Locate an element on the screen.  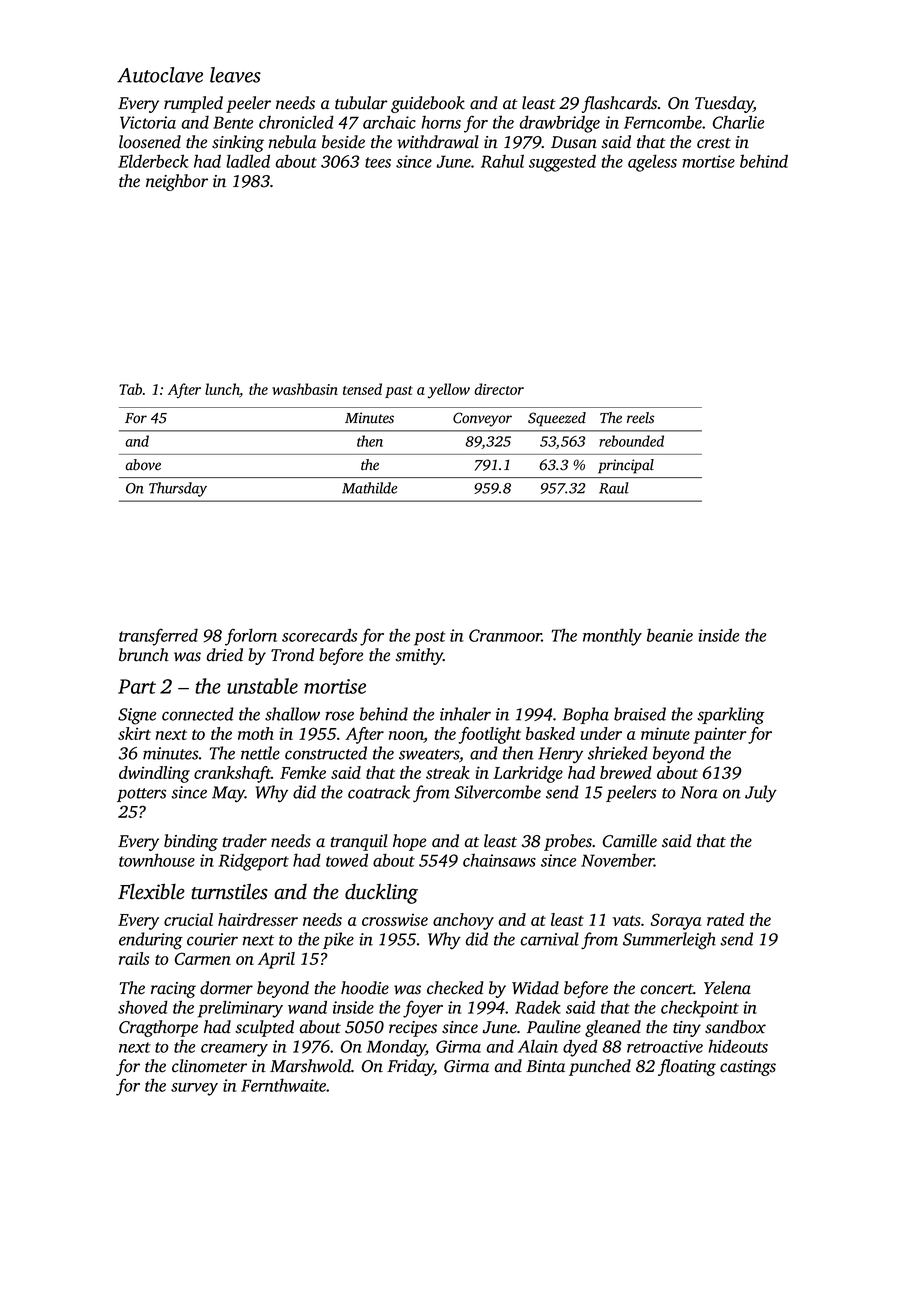
survey is located at coordinates (194, 1089).
